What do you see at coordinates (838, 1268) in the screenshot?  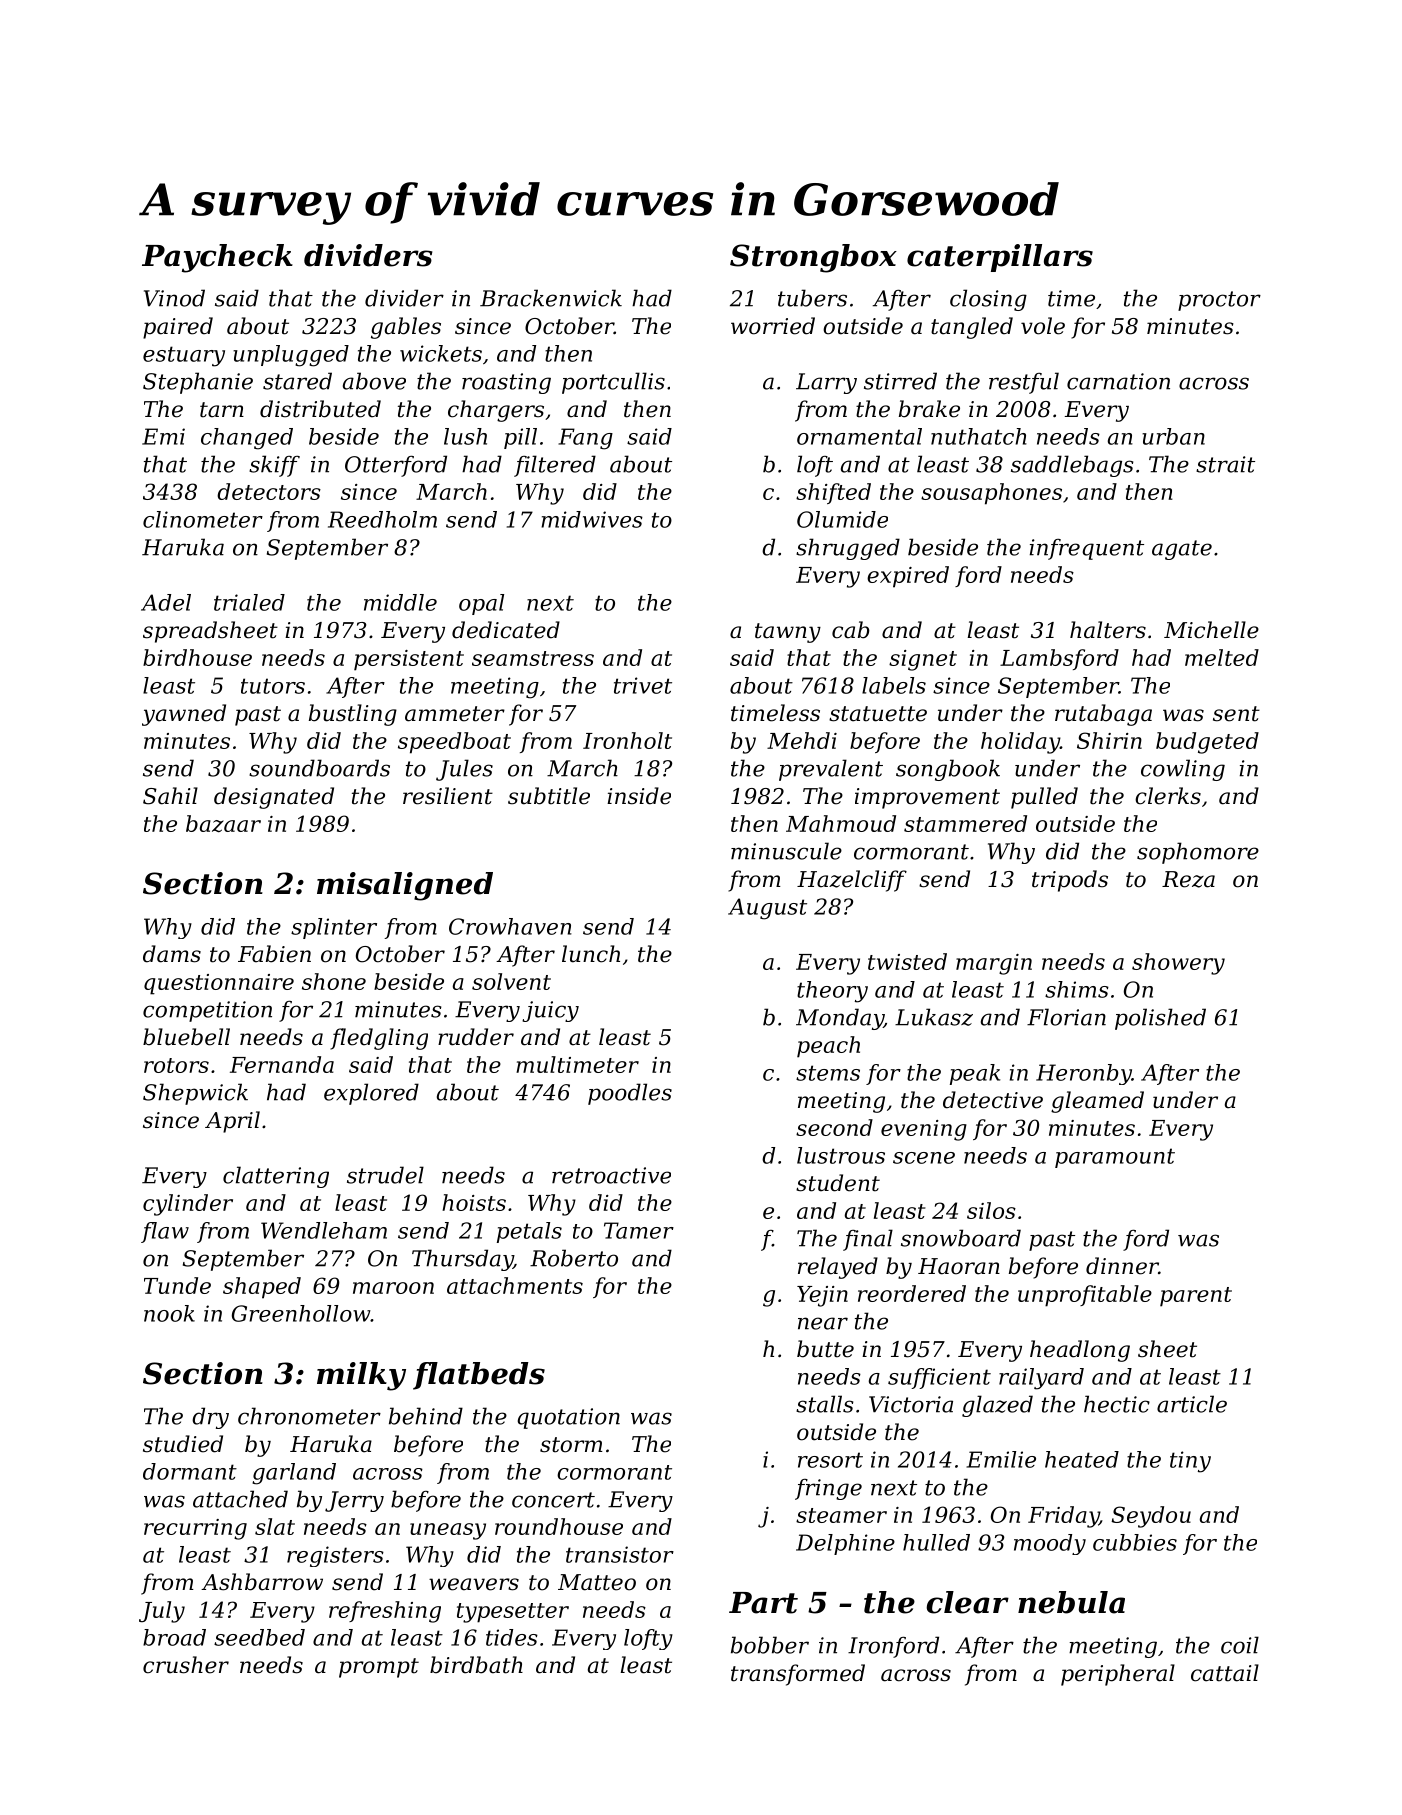 I see `relayed` at bounding box center [838, 1268].
